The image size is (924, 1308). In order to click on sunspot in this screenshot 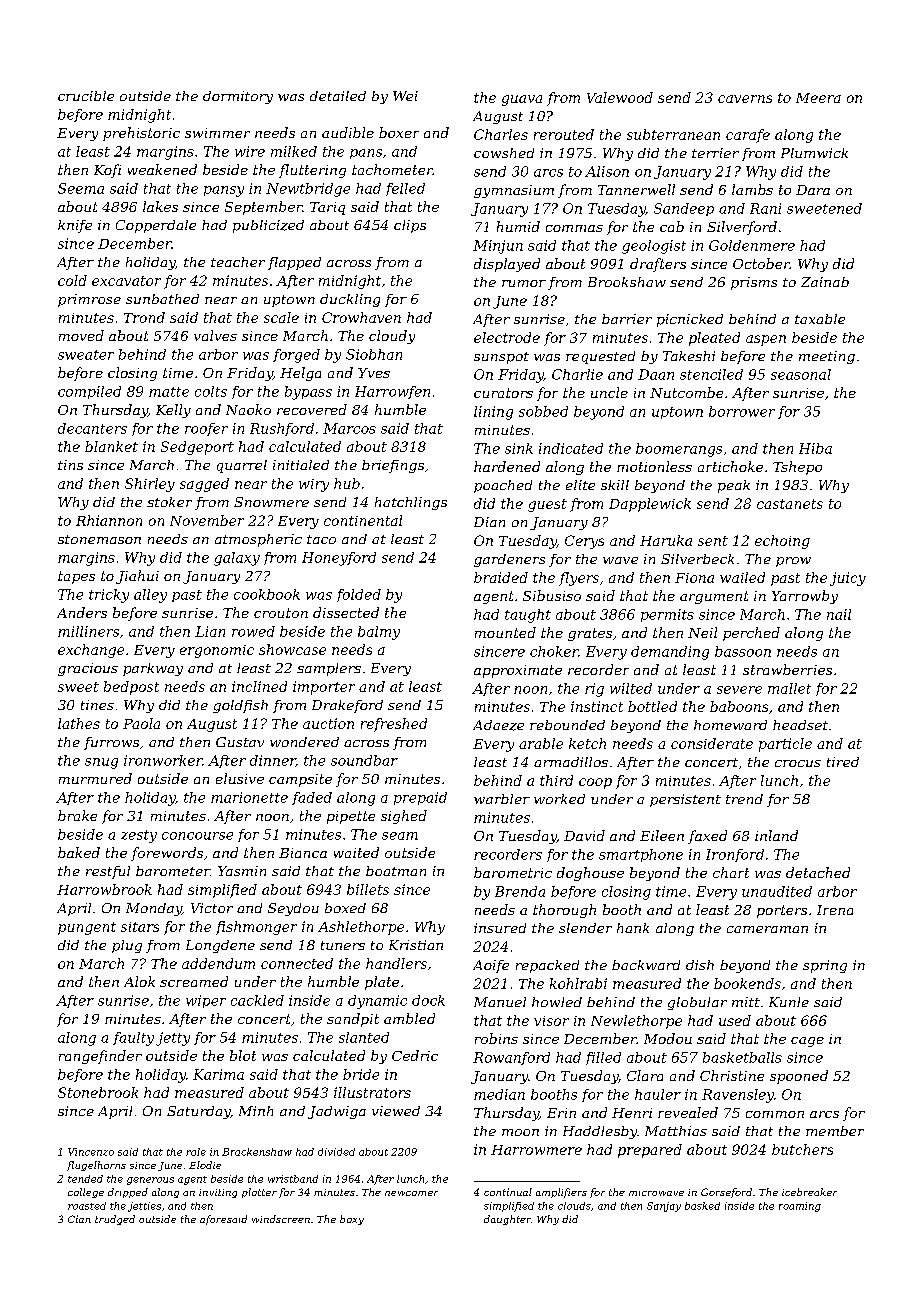, I will do `click(501, 358)`.
